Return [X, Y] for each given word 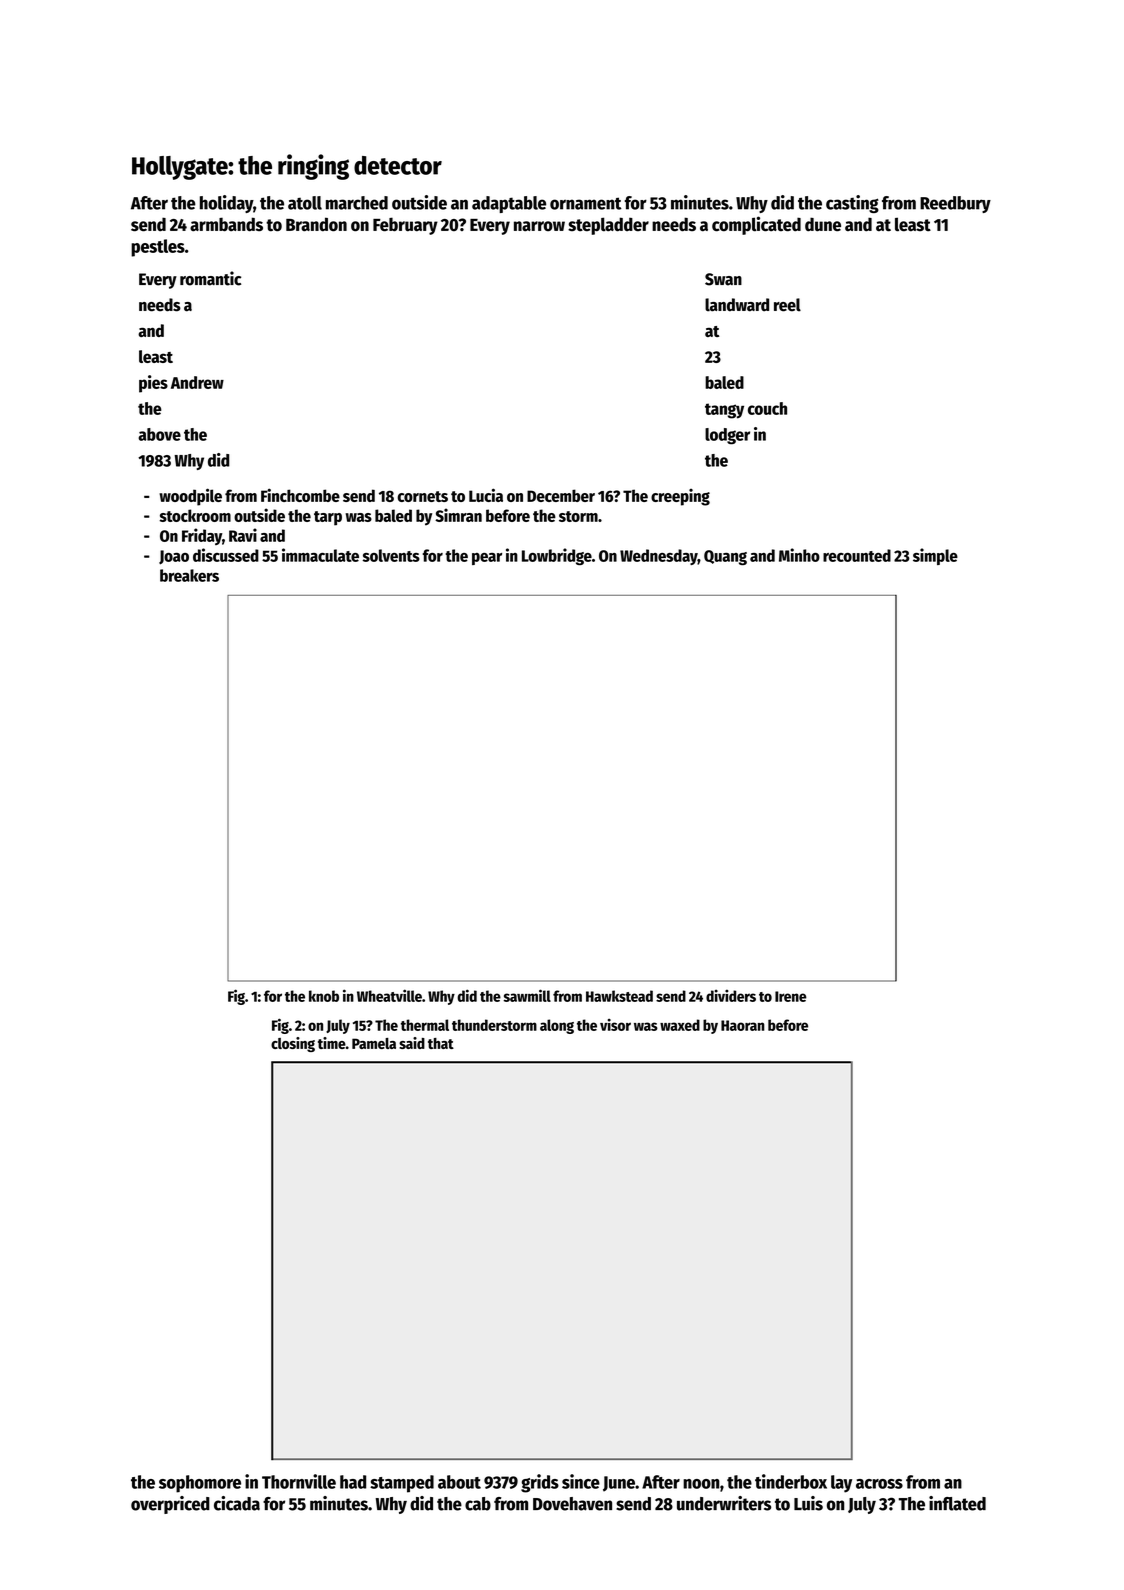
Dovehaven [572, 1504]
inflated [957, 1503]
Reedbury [955, 204]
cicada [237, 1503]
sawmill [527, 995]
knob [324, 996]
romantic [210, 278]
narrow [539, 226]
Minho [799, 555]
